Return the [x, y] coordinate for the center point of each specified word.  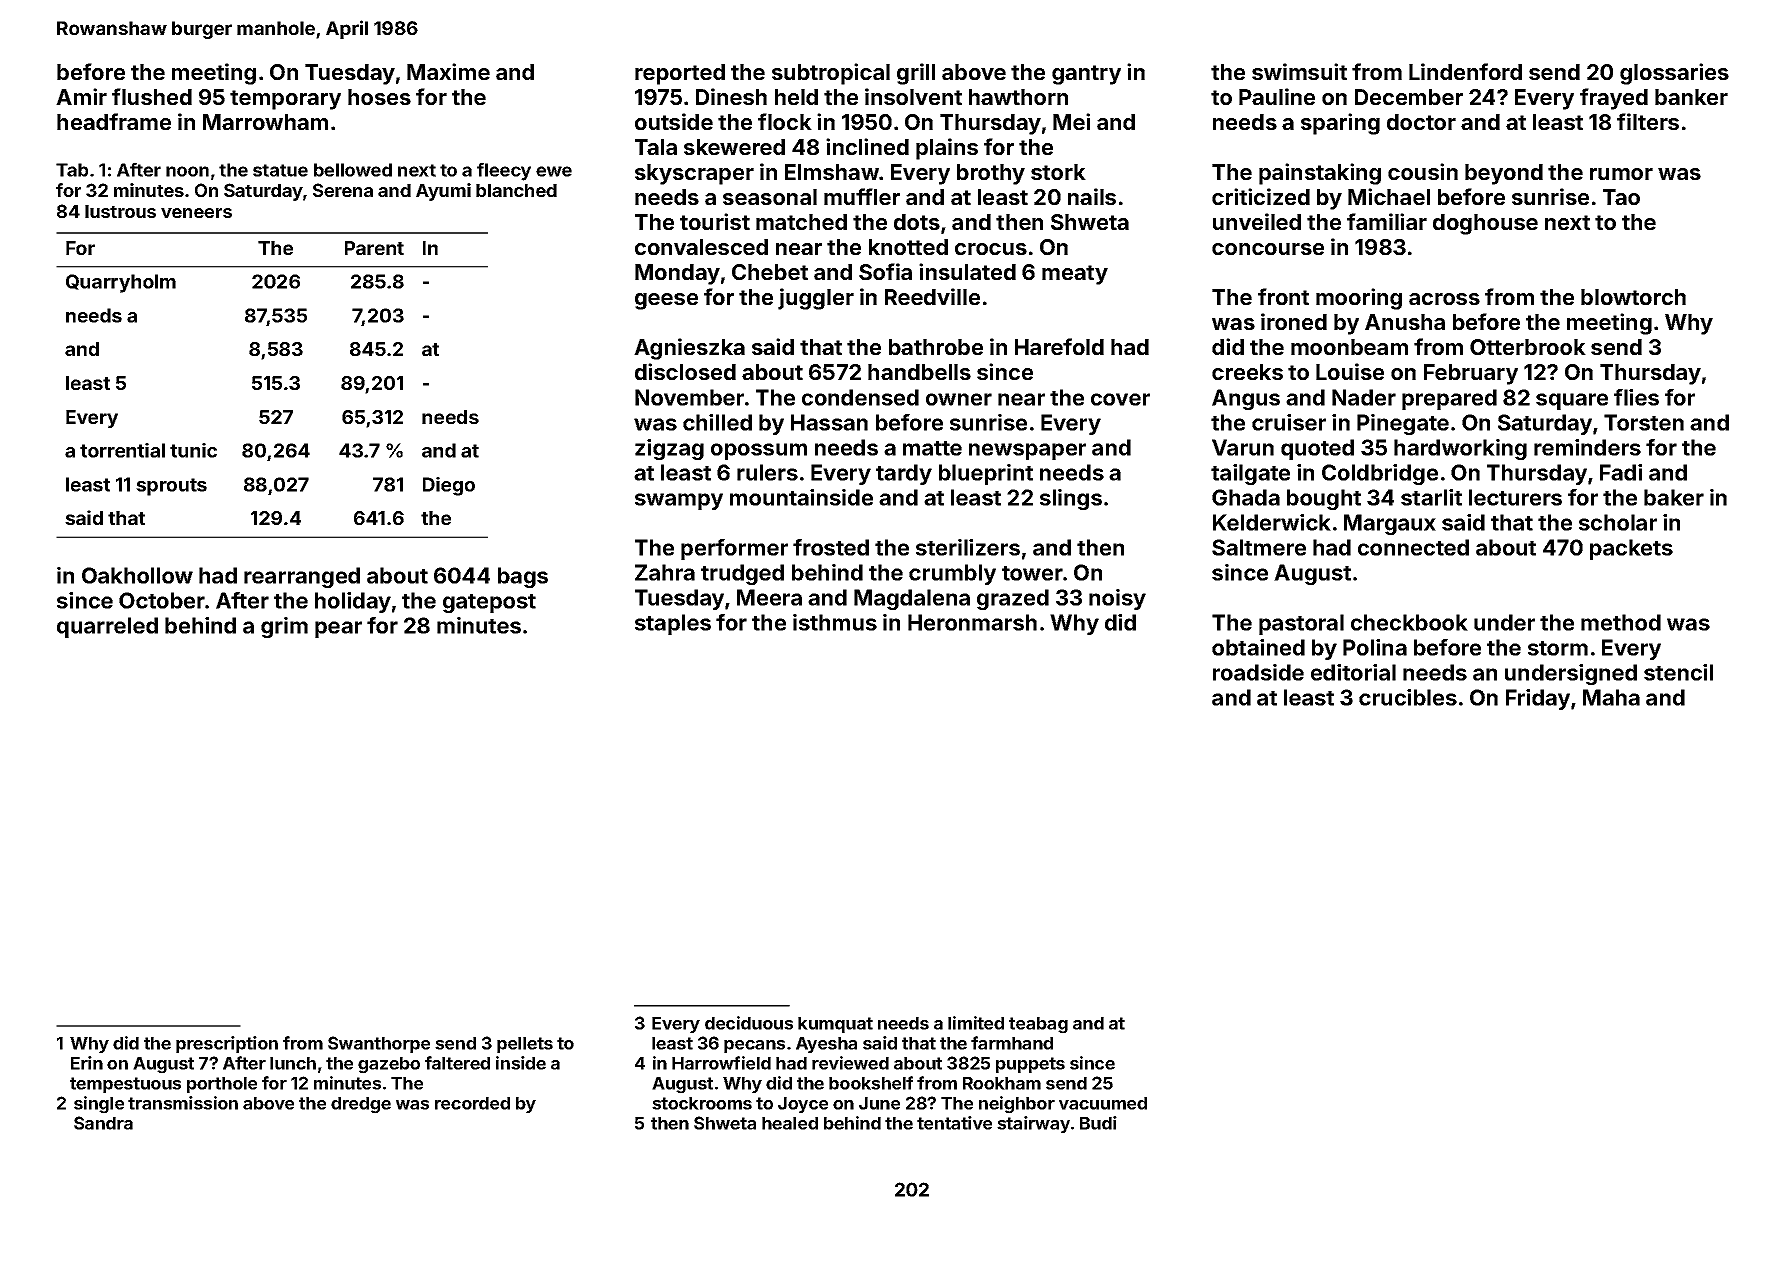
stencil [1678, 672]
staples [673, 624]
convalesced [701, 247]
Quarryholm [121, 283]
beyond [1504, 174]
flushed [152, 96]
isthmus [835, 622]
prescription [227, 1044]
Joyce [803, 1105]
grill [916, 74]
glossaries [1674, 74]
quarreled [107, 627]
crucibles [1408, 697]
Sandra [103, 1123]
